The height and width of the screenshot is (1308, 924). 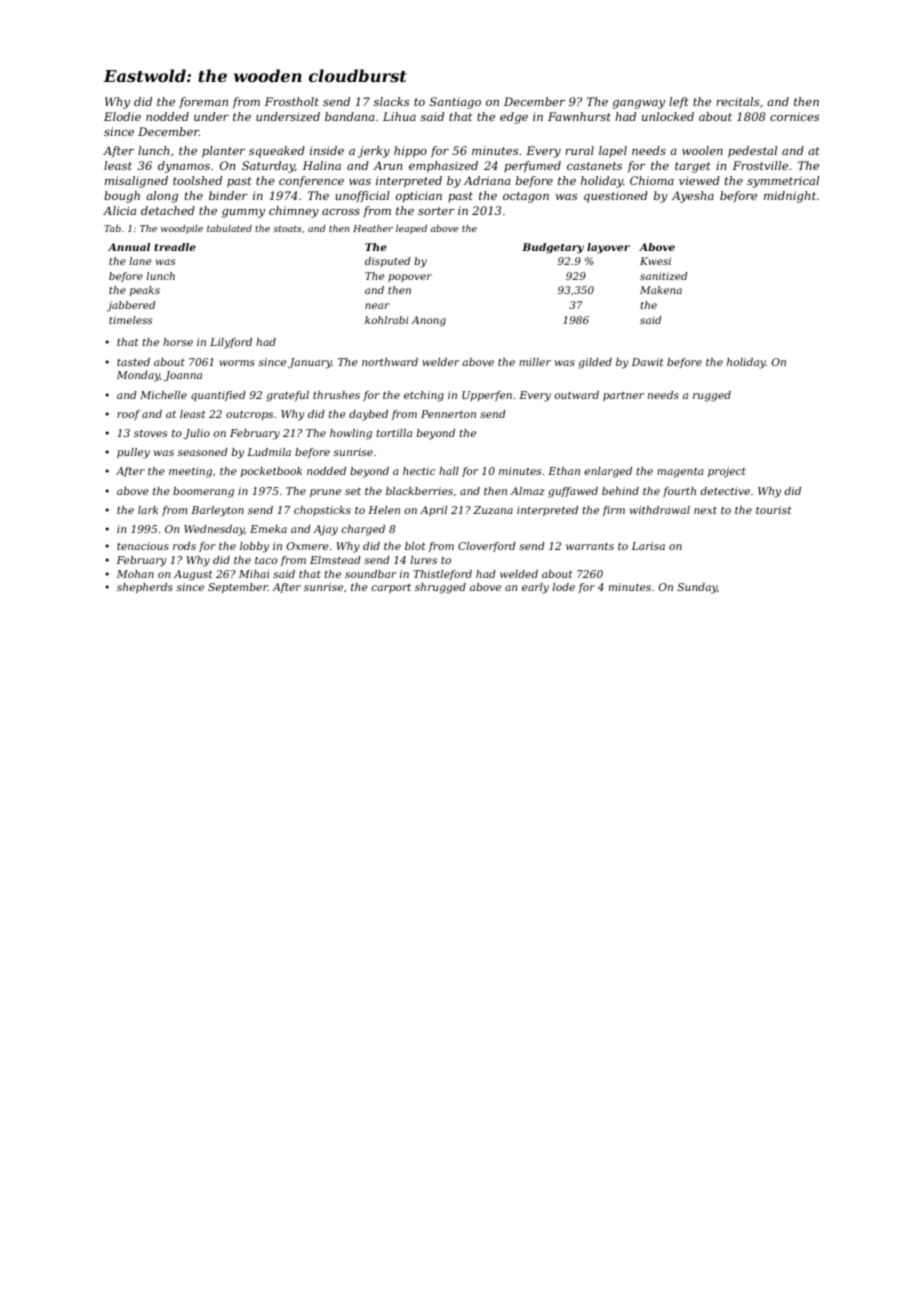 I want to click on foreman, so click(x=203, y=103).
